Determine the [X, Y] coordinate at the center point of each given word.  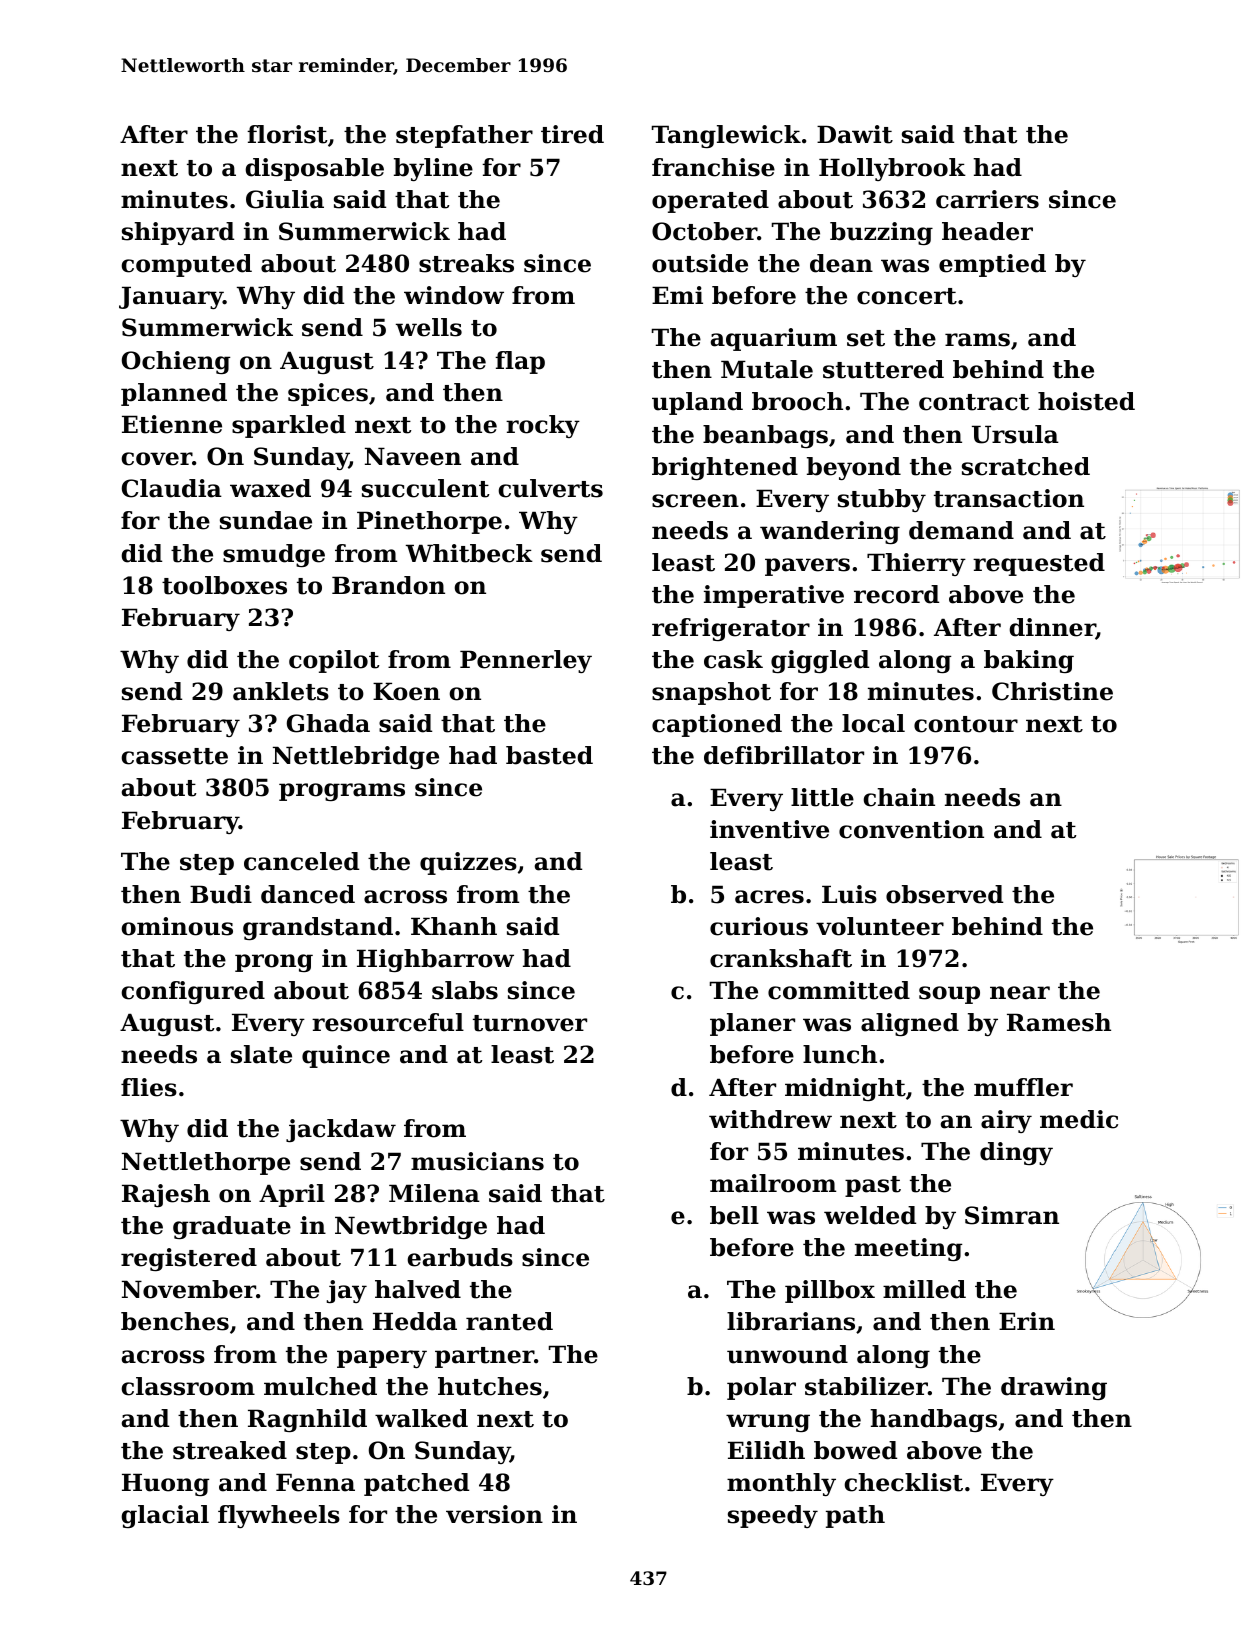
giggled [820, 661]
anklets [281, 691]
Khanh [454, 926]
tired [572, 134]
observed [944, 894]
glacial [165, 1516]
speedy [773, 1516]
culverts [550, 488]
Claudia [172, 488]
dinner [1052, 628]
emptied [992, 265]
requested [1039, 564]
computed [186, 265]
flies [149, 1087]
